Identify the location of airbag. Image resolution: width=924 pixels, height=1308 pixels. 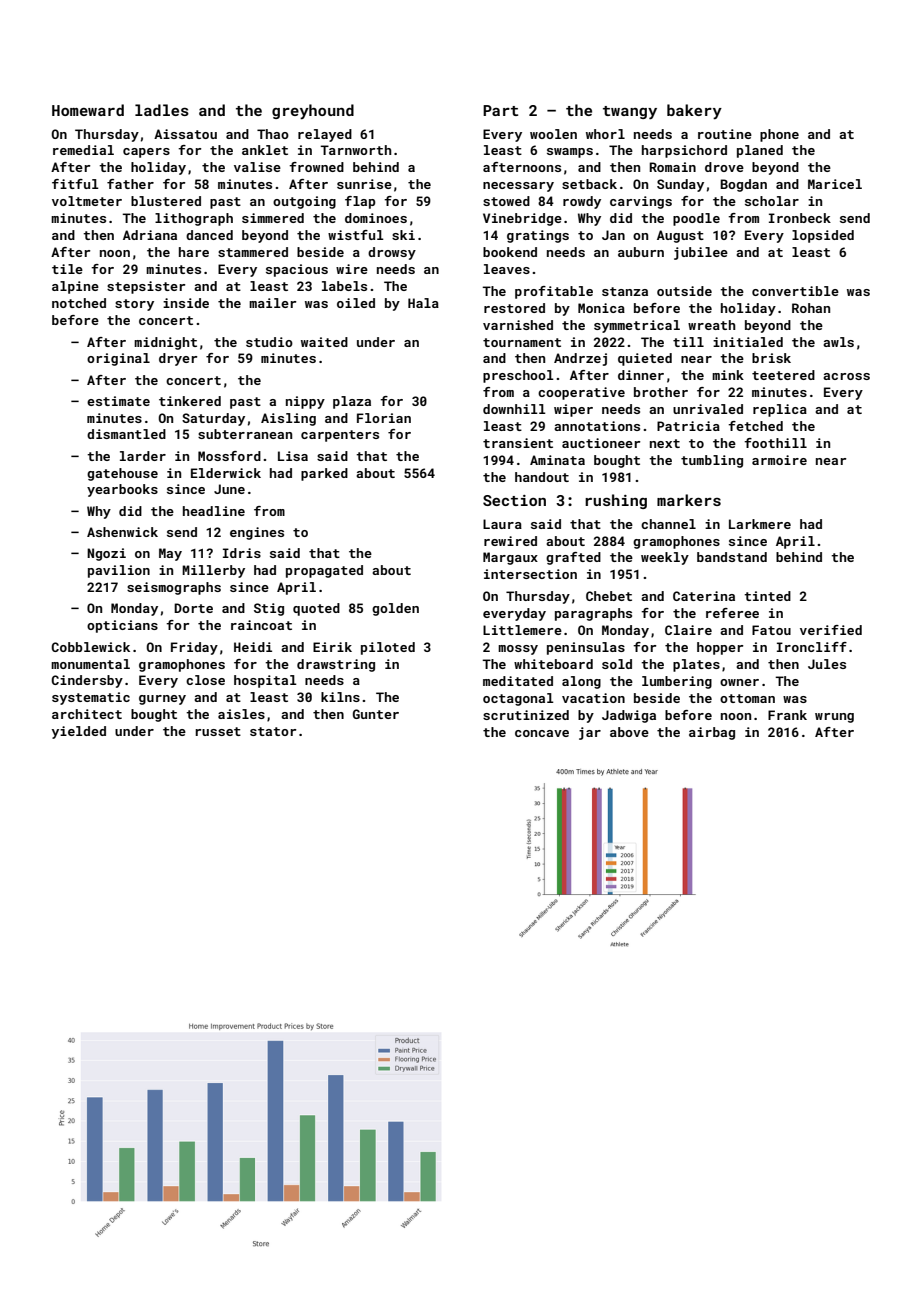
(712, 733).
